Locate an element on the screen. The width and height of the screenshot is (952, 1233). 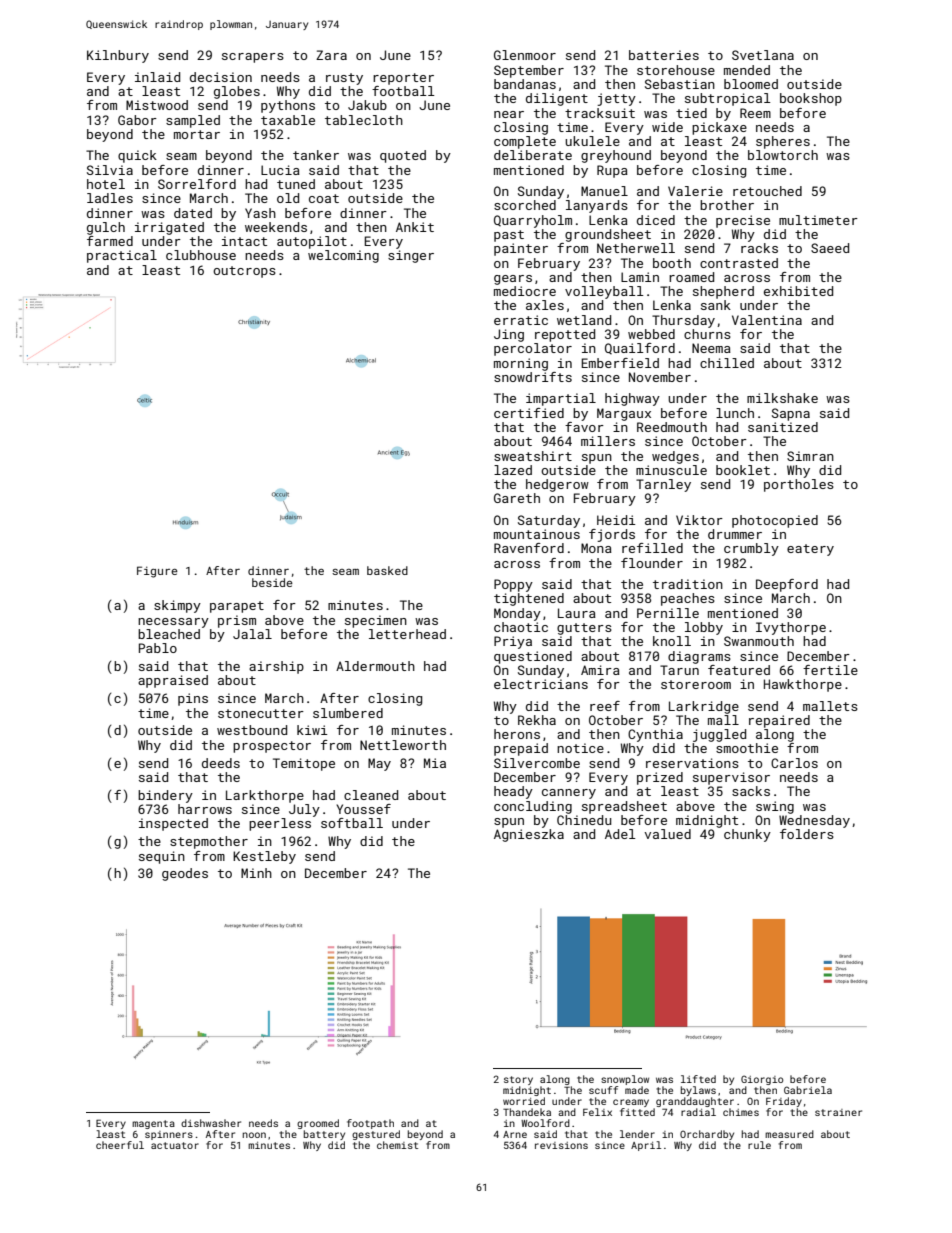
dishwasher is located at coordinates (211, 1123).
